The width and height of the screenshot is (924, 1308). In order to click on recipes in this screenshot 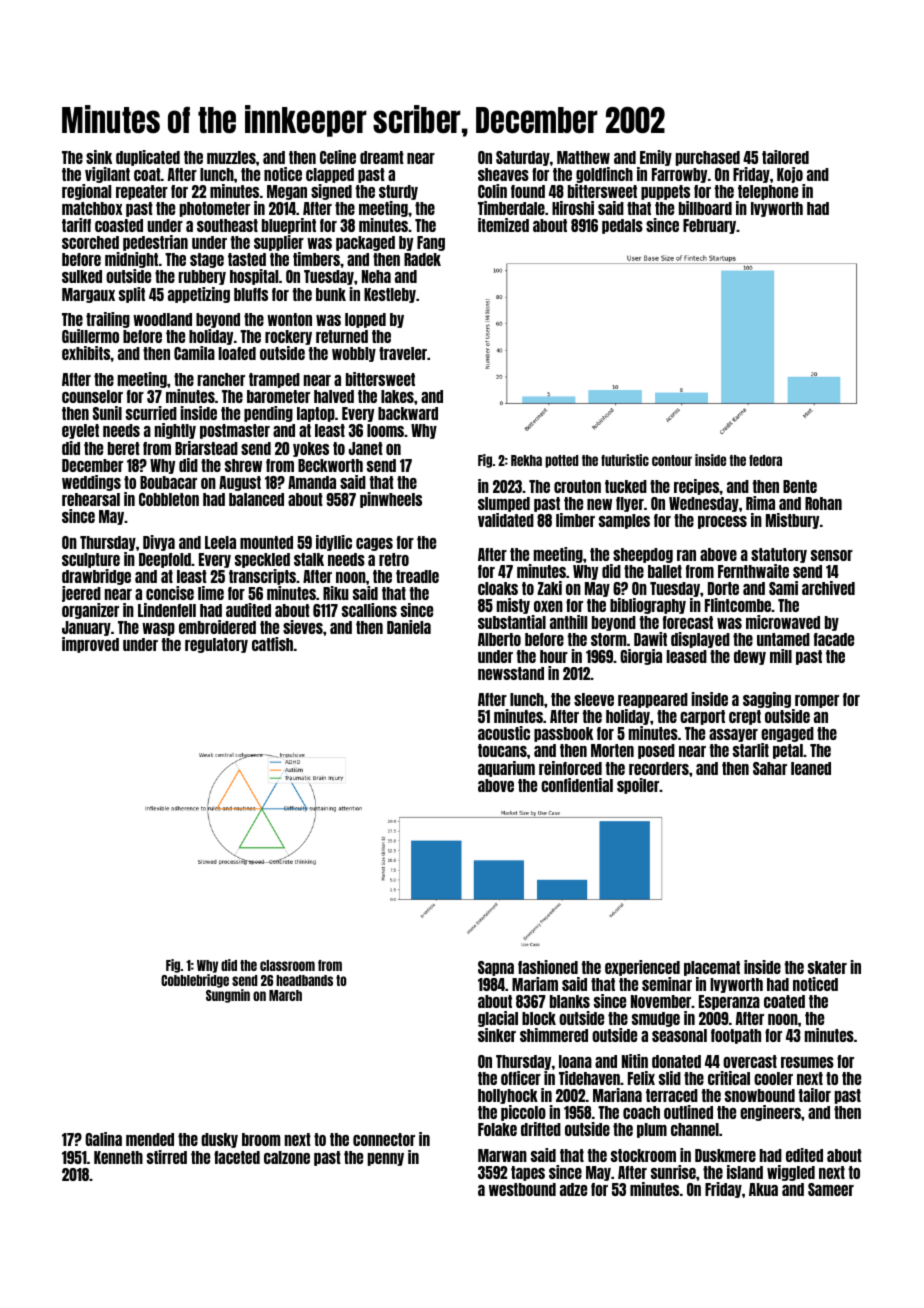, I will do `click(697, 487)`.
